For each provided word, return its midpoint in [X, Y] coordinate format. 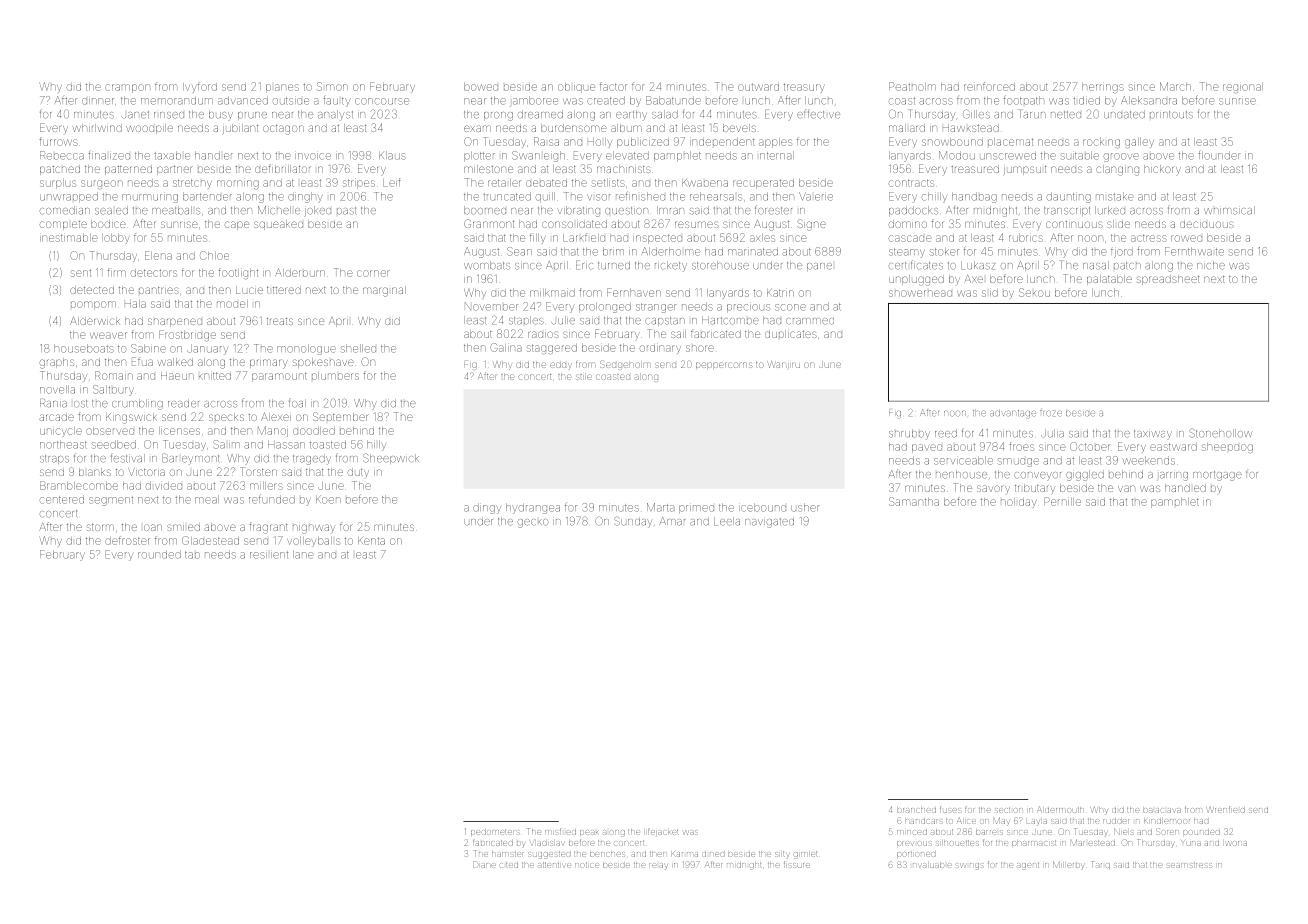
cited [509, 865]
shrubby [909, 434]
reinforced [989, 86]
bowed [481, 87]
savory [993, 489]
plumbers [335, 376]
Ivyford [200, 87]
